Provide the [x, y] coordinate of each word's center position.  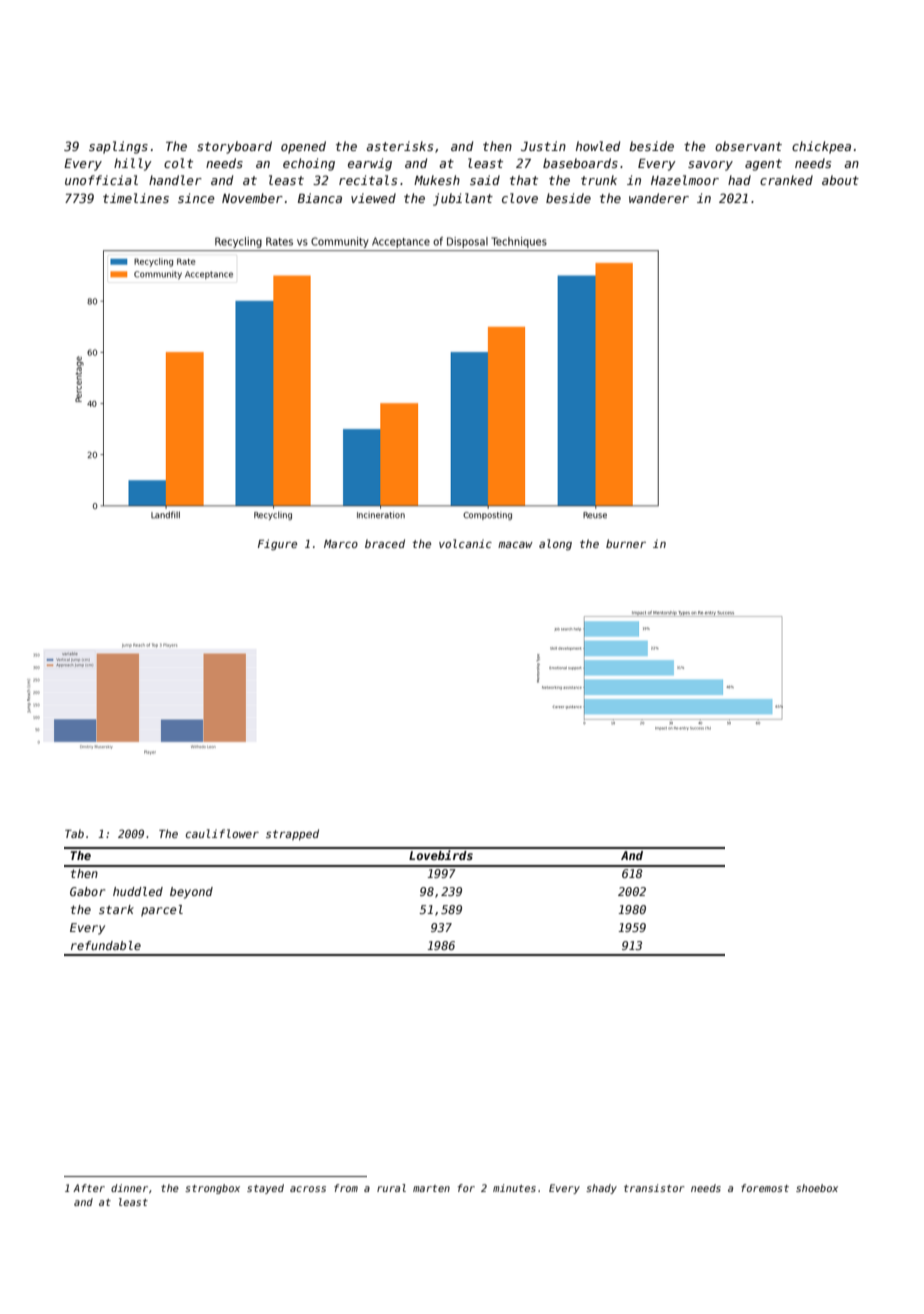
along [555, 545]
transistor [654, 1188]
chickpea [821, 147]
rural [391, 1188]
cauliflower [222, 833]
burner [626, 543]
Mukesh [437, 180]
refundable [106, 945]
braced [385, 543]
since [196, 198]
